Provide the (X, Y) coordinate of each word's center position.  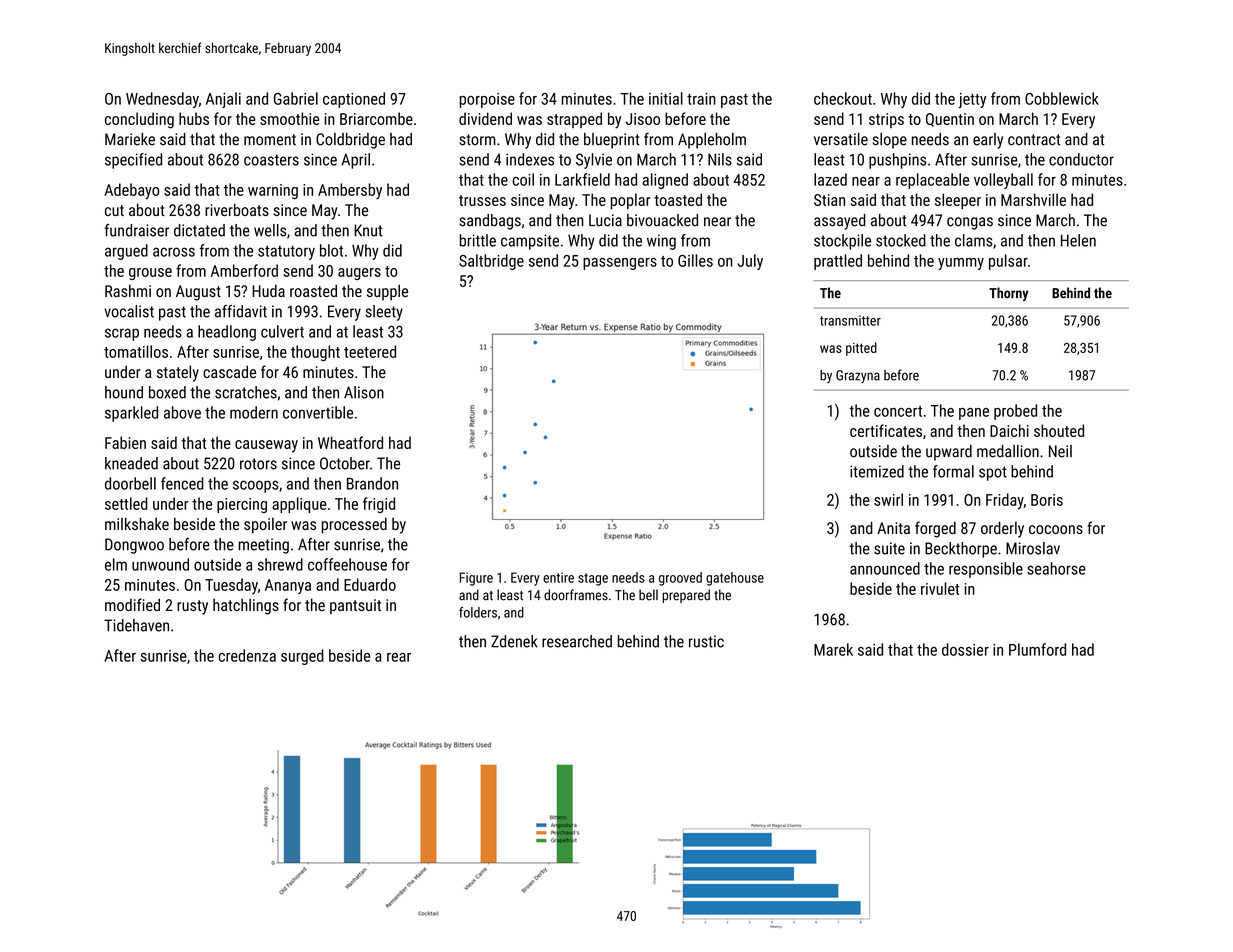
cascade (229, 371)
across (174, 252)
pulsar (1008, 262)
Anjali (223, 100)
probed (1015, 412)
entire (558, 577)
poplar (630, 201)
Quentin (950, 120)
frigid (379, 505)
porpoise (487, 100)
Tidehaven (136, 625)
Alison (364, 392)
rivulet (940, 588)
